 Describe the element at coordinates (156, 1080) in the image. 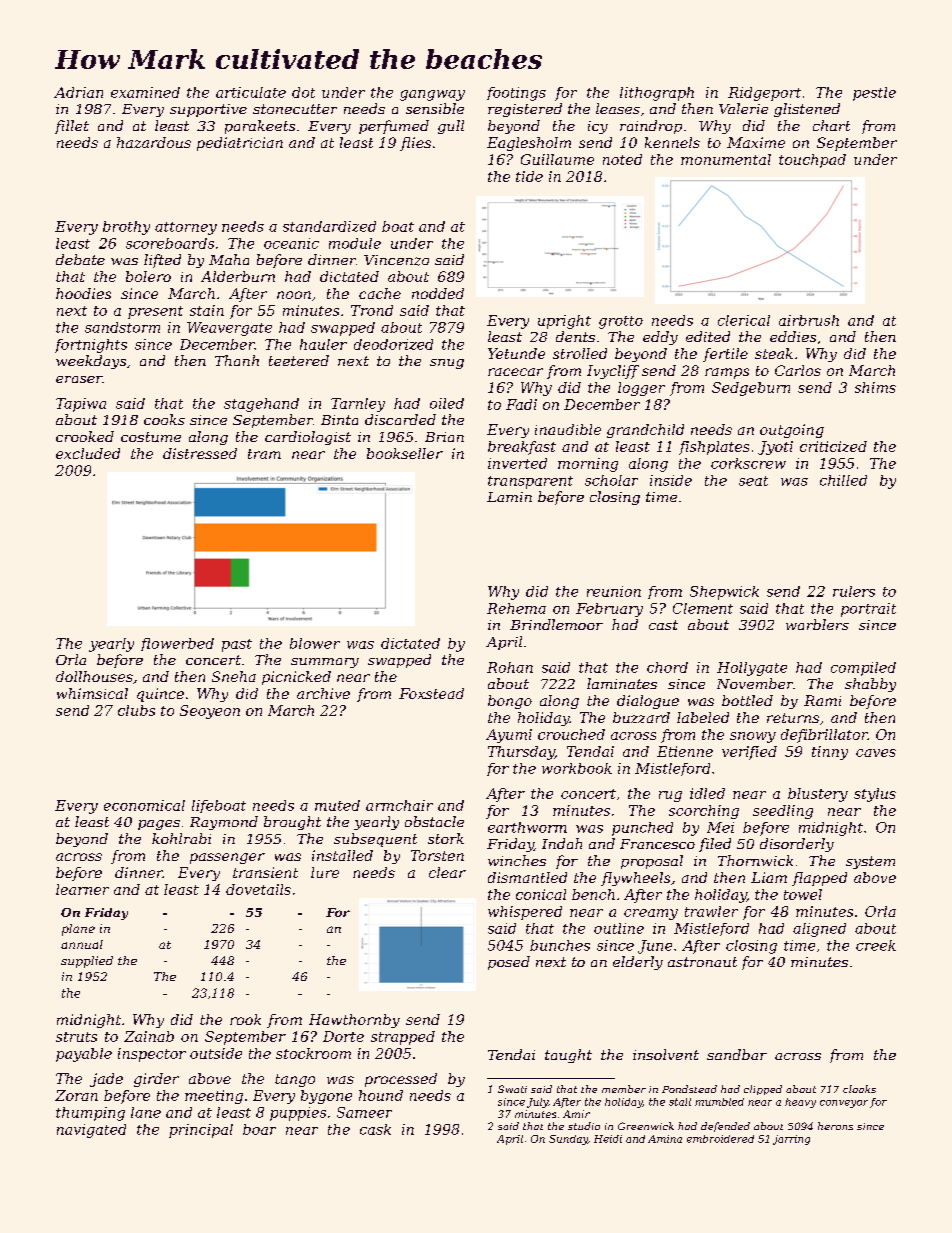

I see `girder` at that location.
